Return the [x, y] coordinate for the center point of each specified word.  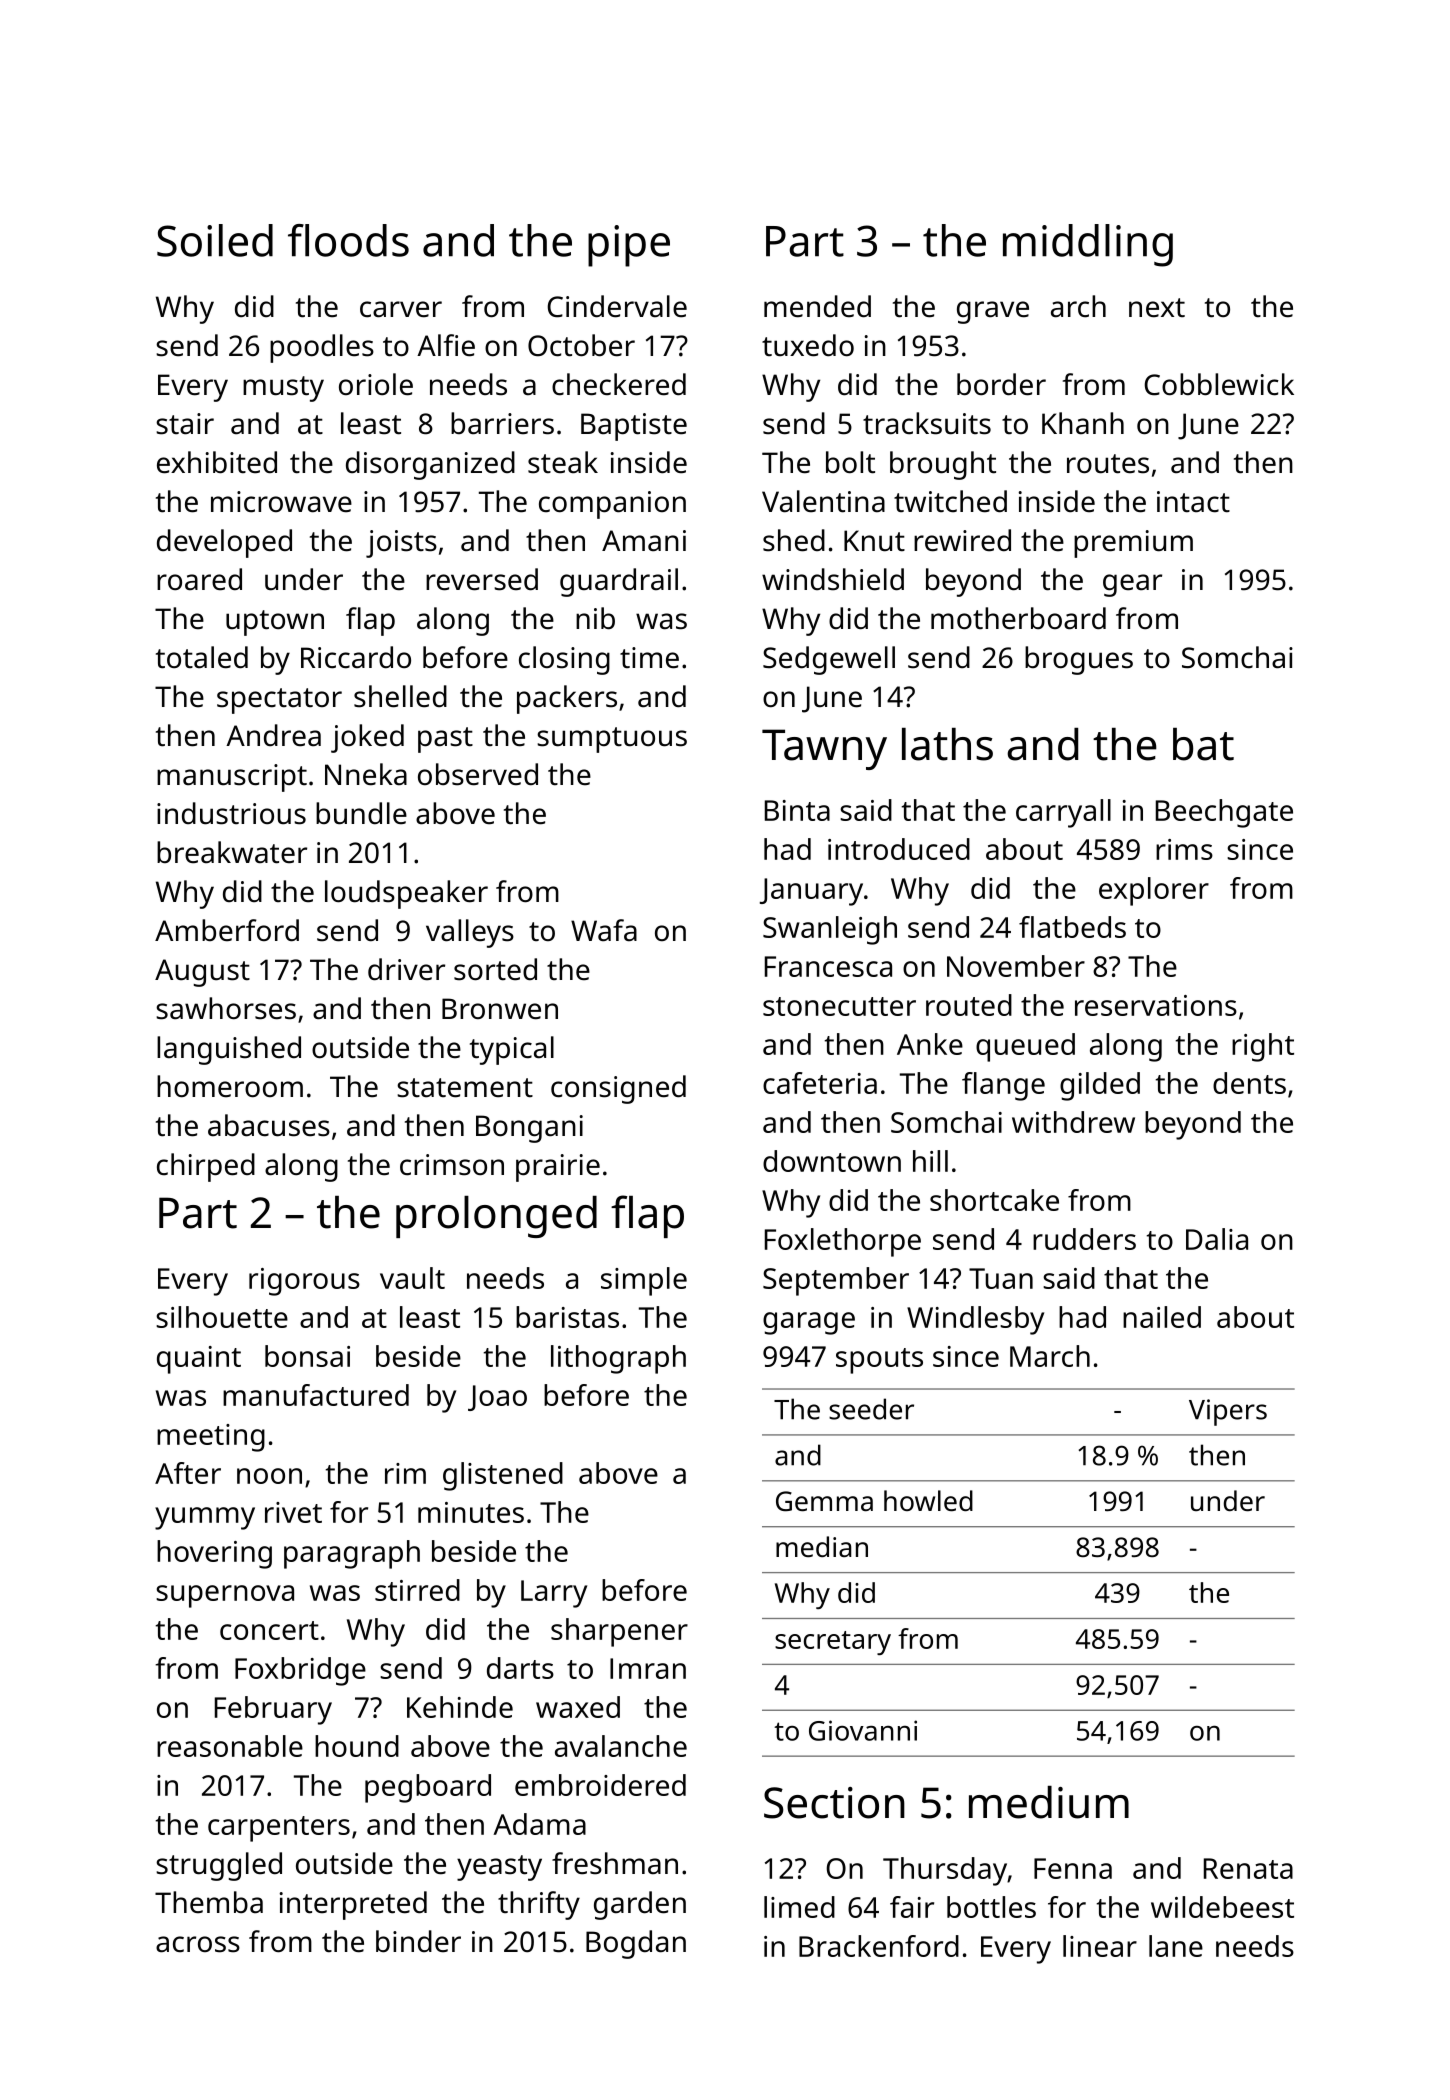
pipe [629, 246]
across [198, 1944]
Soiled [215, 240]
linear [1100, 1946]
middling [1088, 245]
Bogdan [636, 1944]
